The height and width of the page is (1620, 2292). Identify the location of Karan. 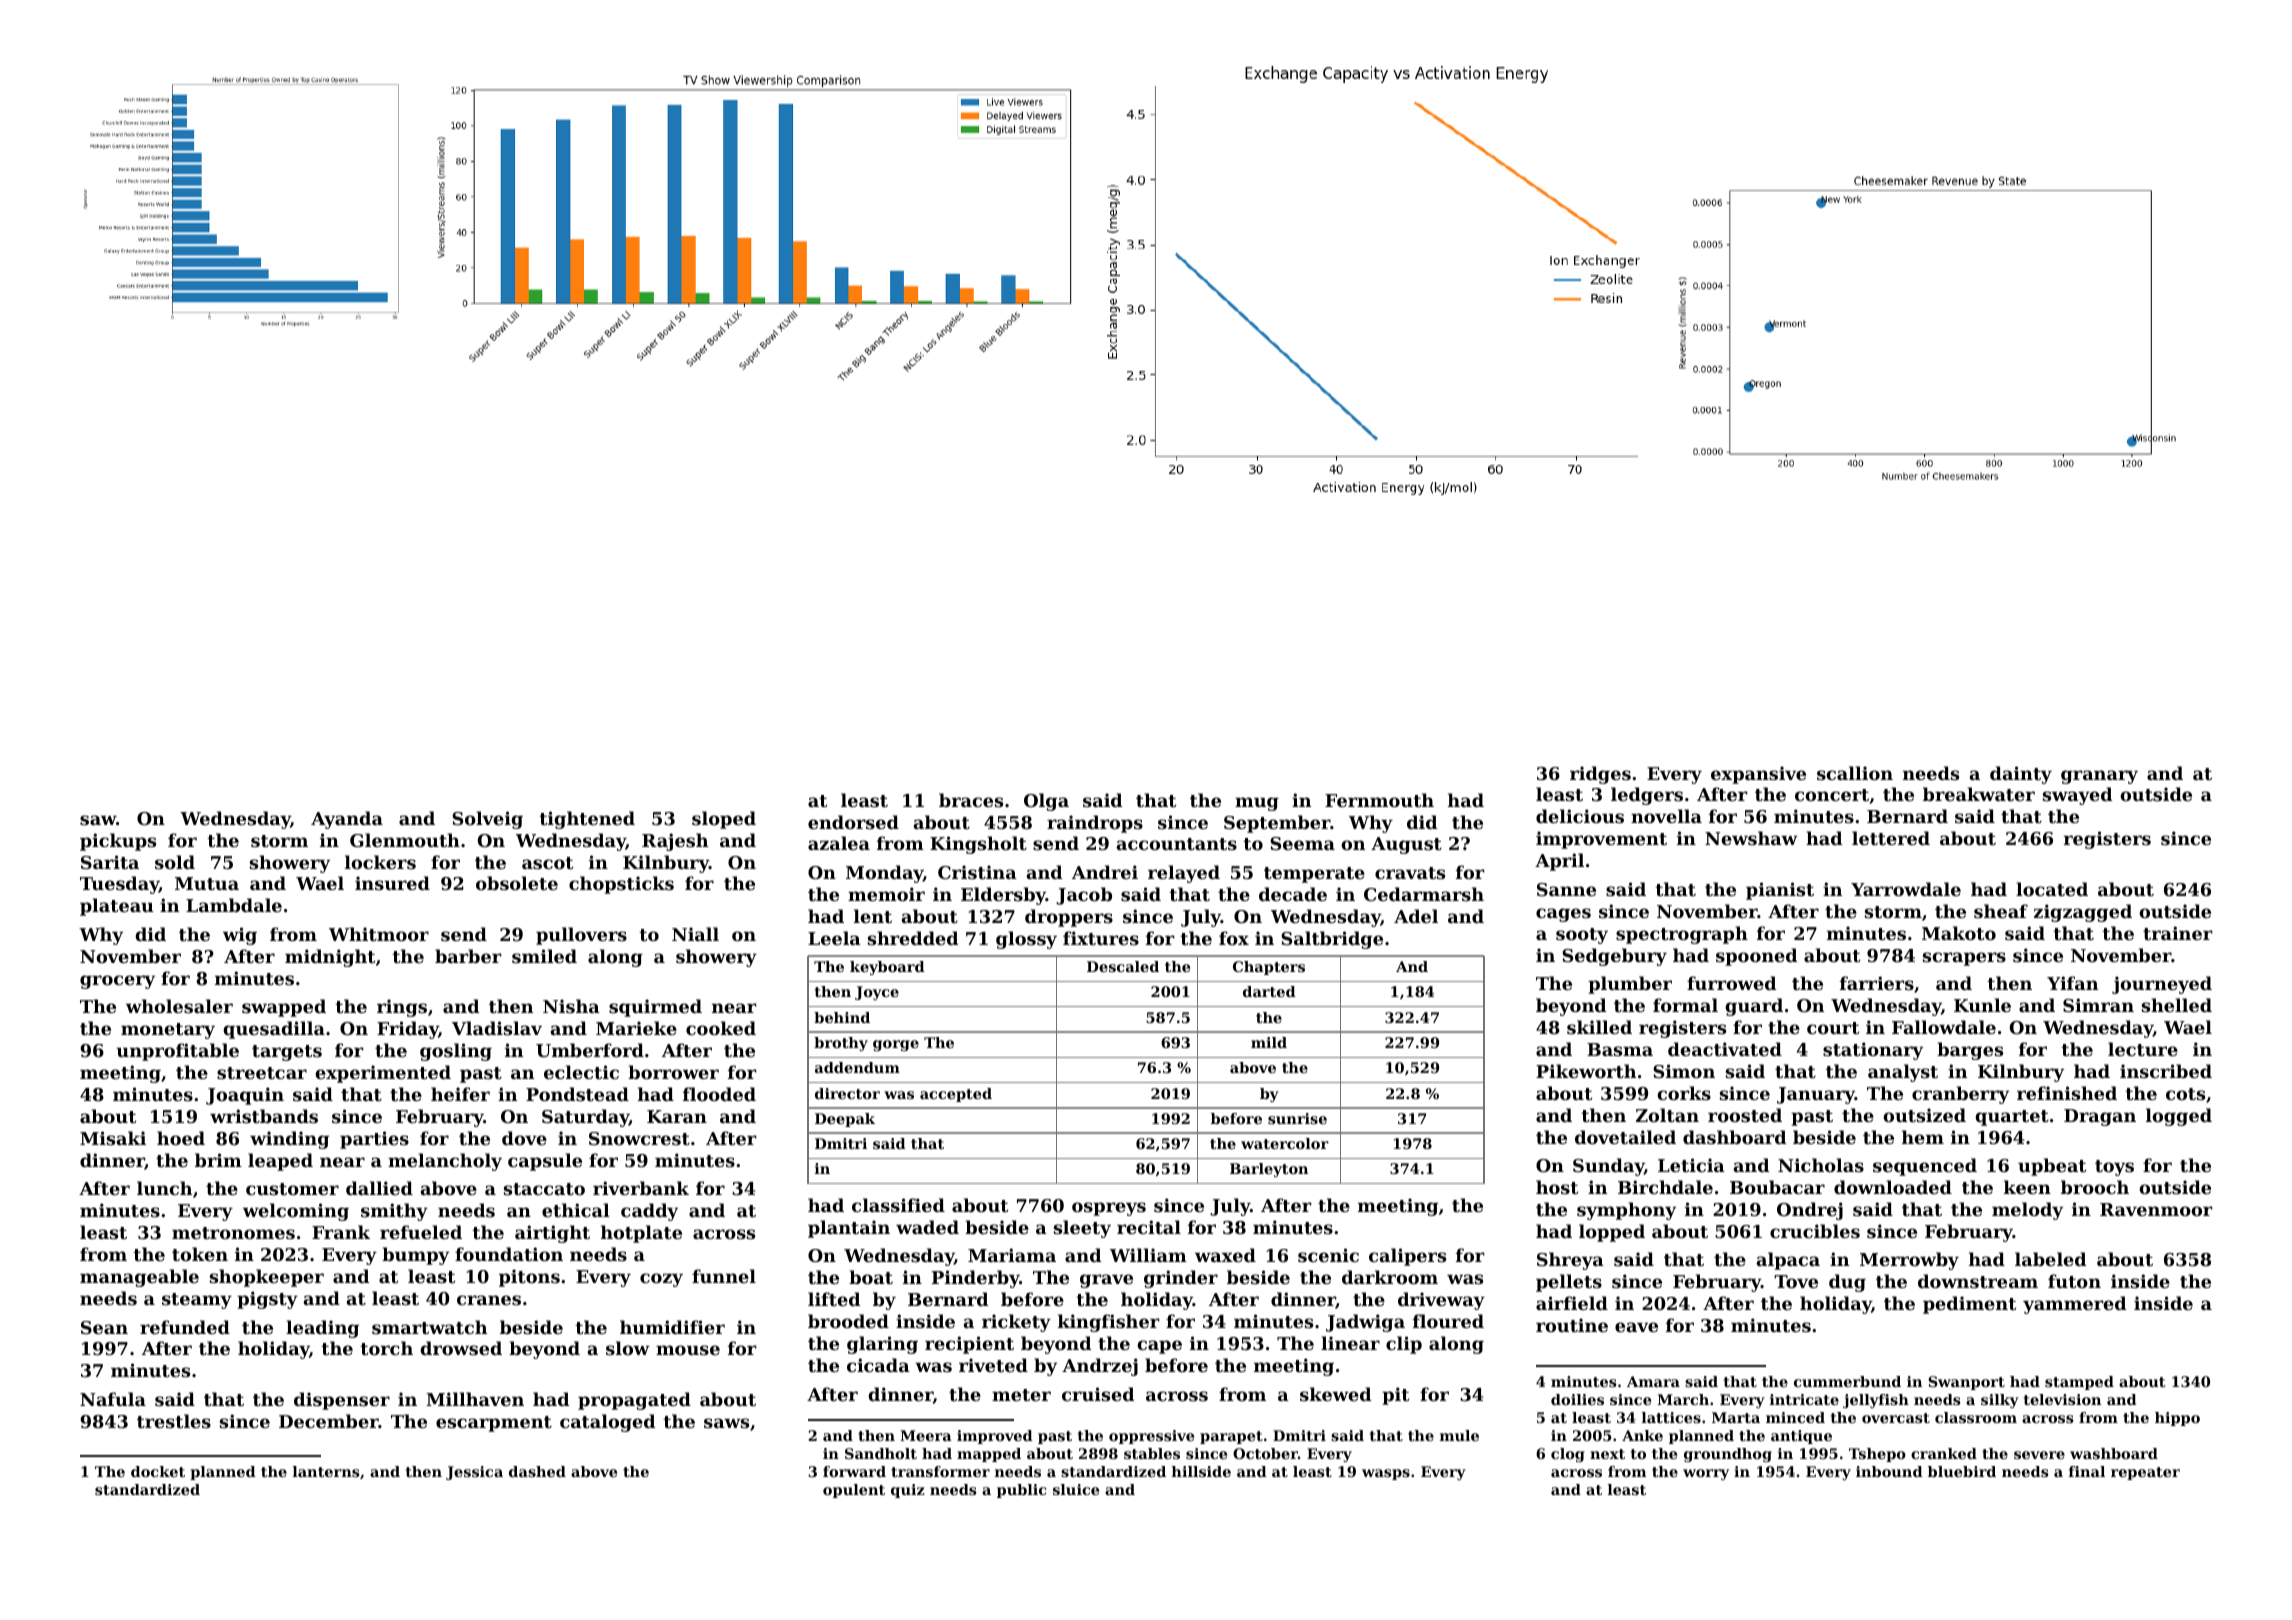
(677, 1116).
